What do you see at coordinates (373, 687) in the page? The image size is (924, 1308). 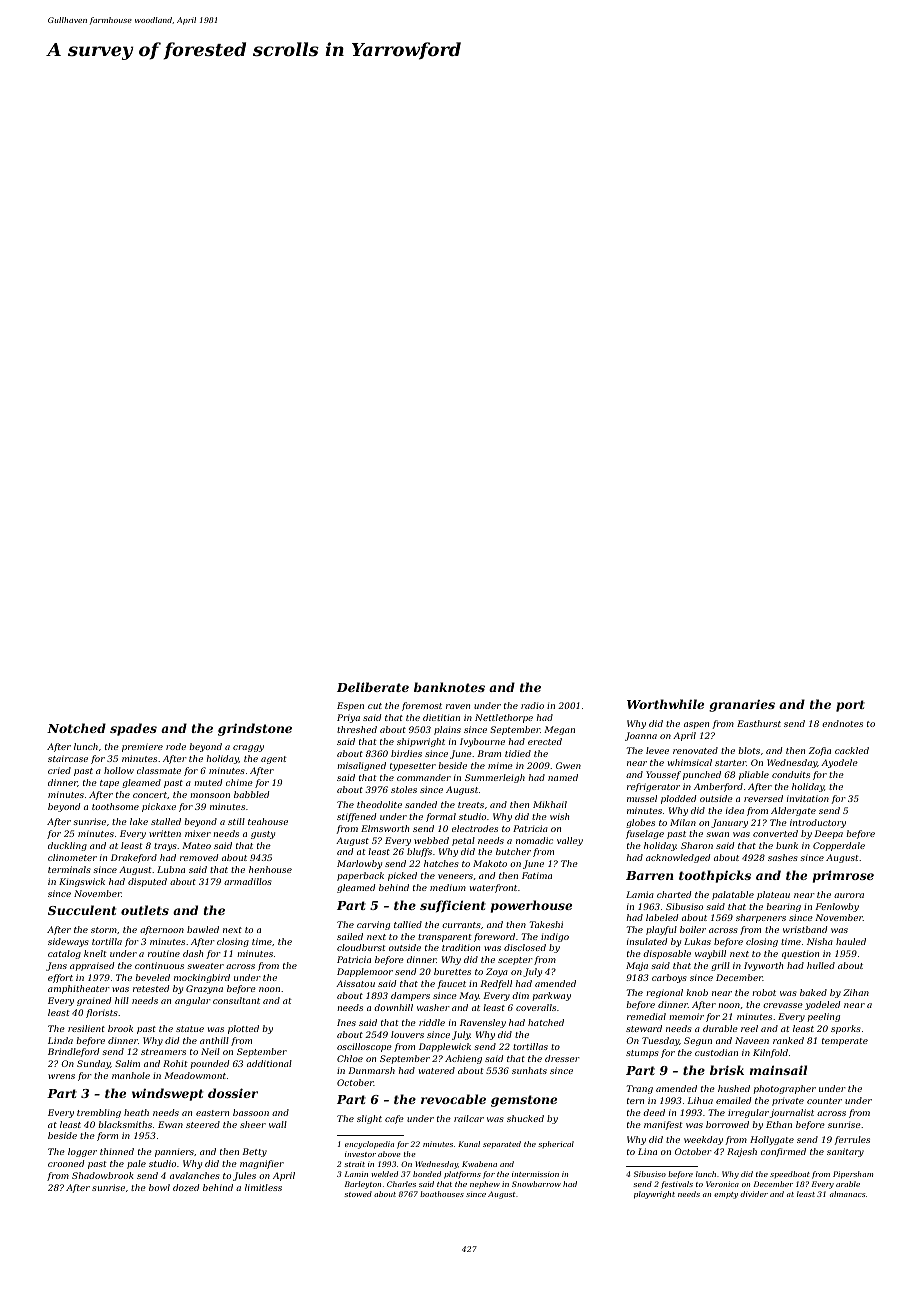 I see `Deliberate` at bounding box center [373, 687].
